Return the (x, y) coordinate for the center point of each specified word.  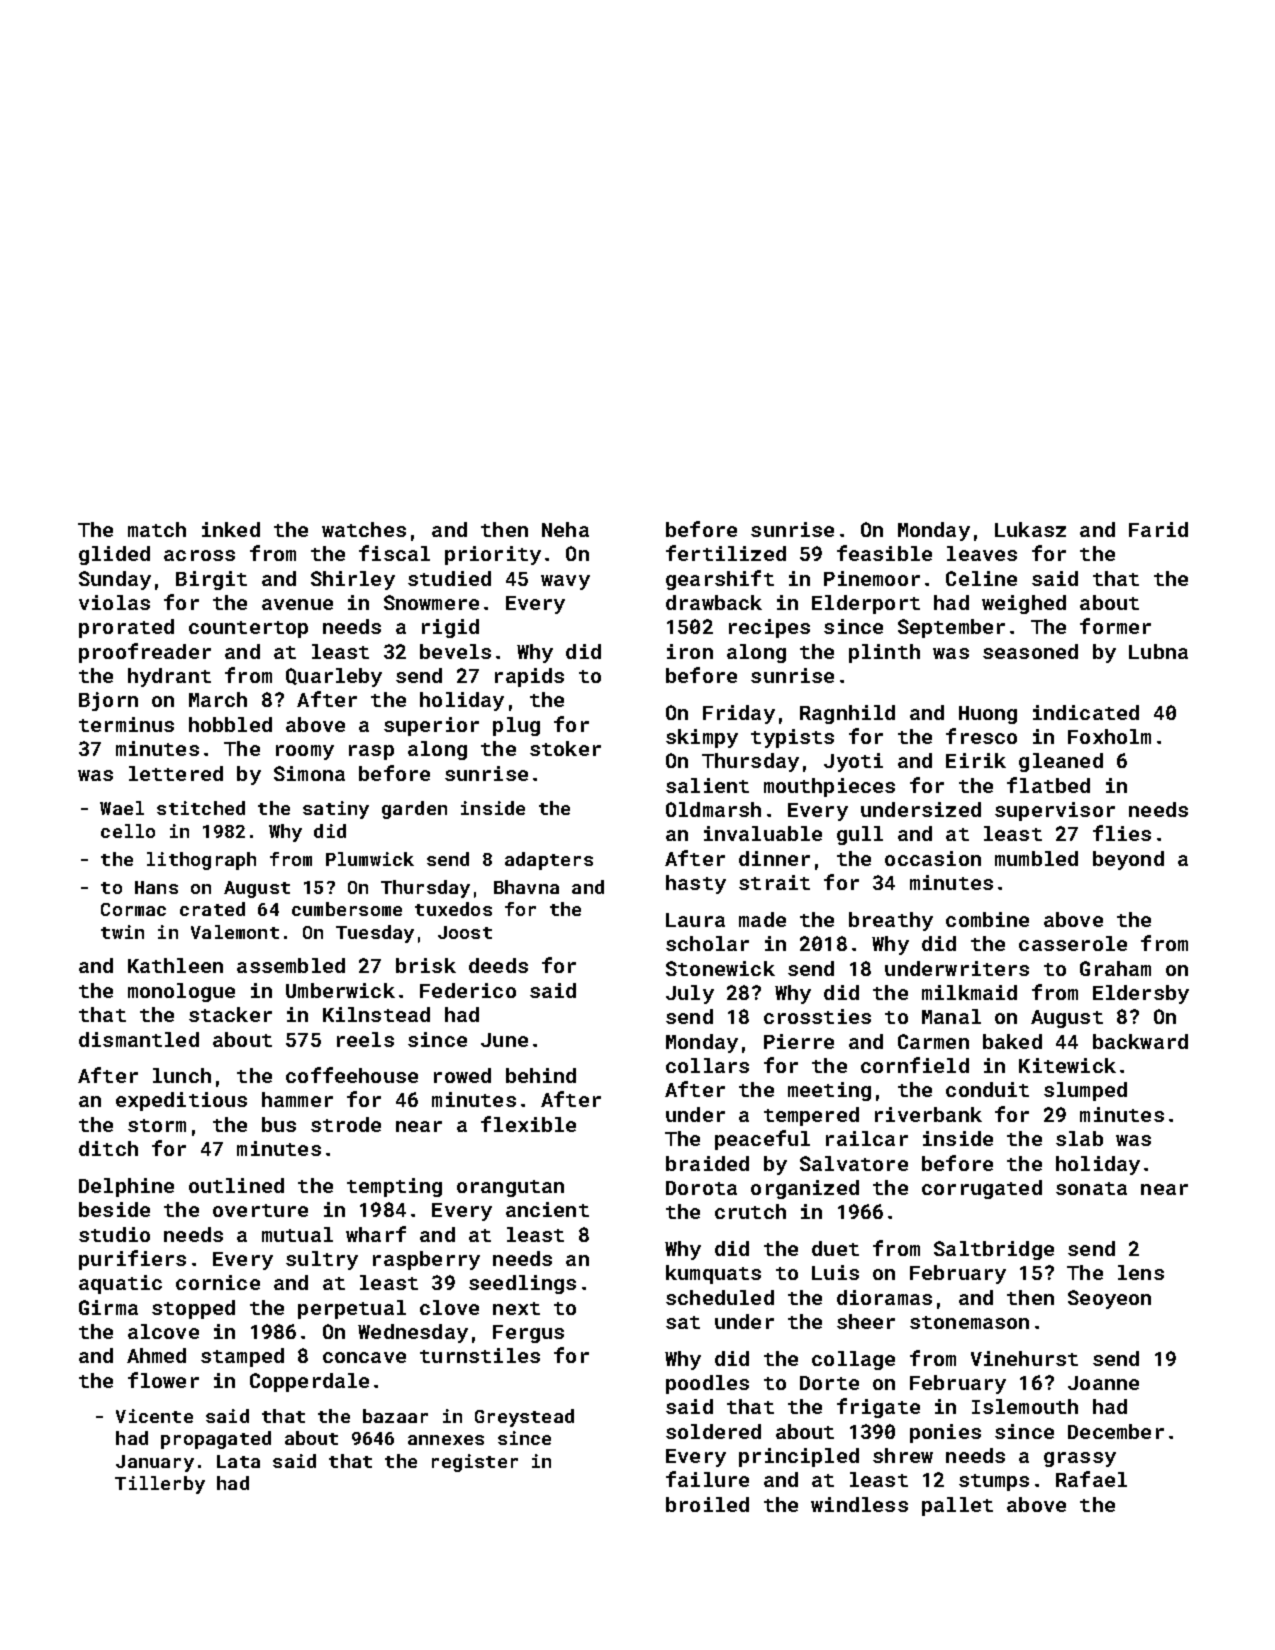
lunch (182, 1075)
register (475, 1463)
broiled (707, 1504)
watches (364, 529)
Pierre (799, 1041)
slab (1079, 1138)
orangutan (510, 1188)
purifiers (132, 1260)
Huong (988, 715)
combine (987, 919)
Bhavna (526, 887)
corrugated (982, 1189)
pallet (957, 1506)
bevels (455, 651)
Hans (156, 887)
